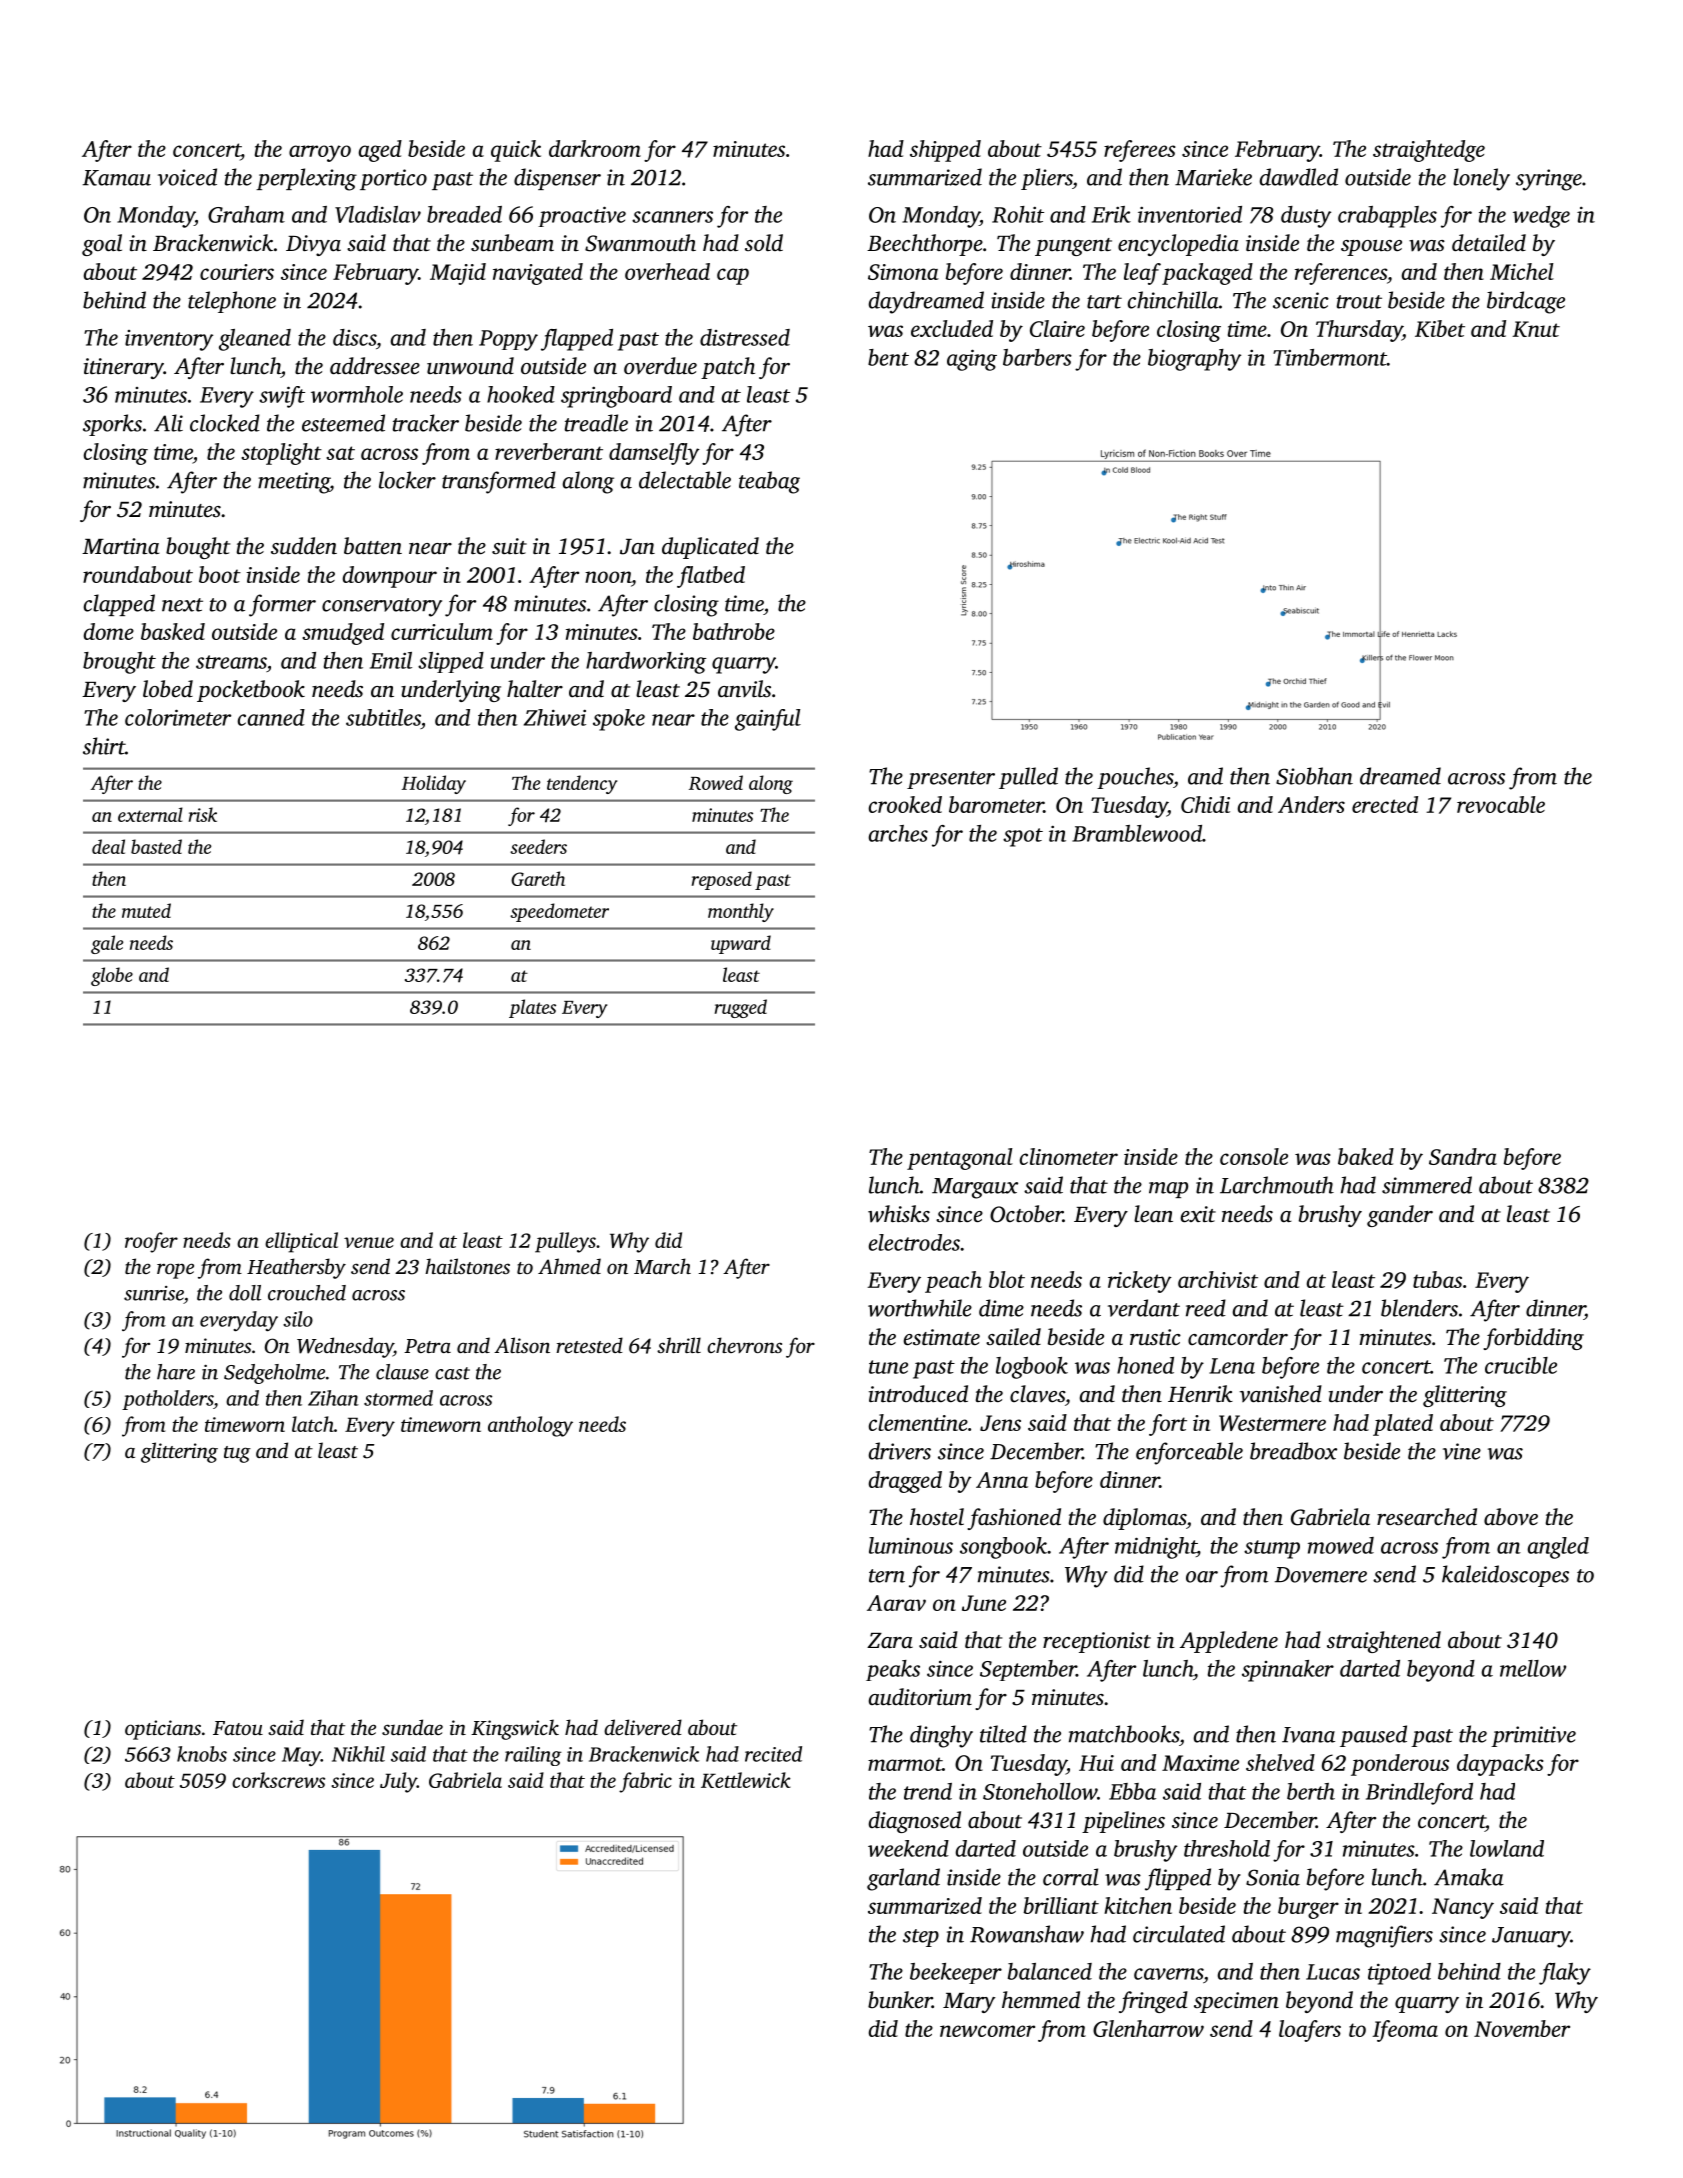  What do you see at coordinates (538, 878) in the page?
I see `Gareth` at bounding box center [538, 878].
